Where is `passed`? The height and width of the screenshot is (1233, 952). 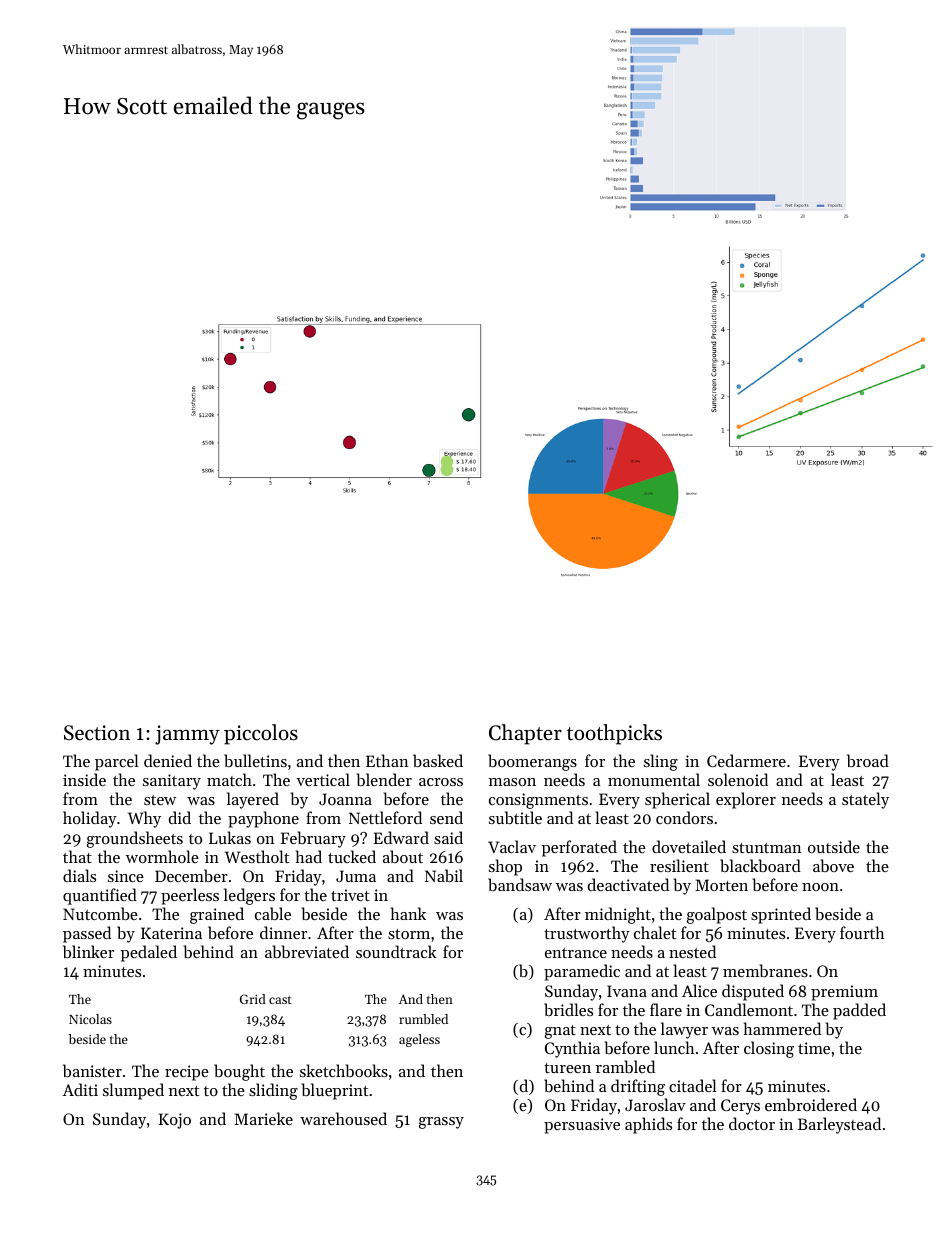
passed is located at coordinates (87, 934).
